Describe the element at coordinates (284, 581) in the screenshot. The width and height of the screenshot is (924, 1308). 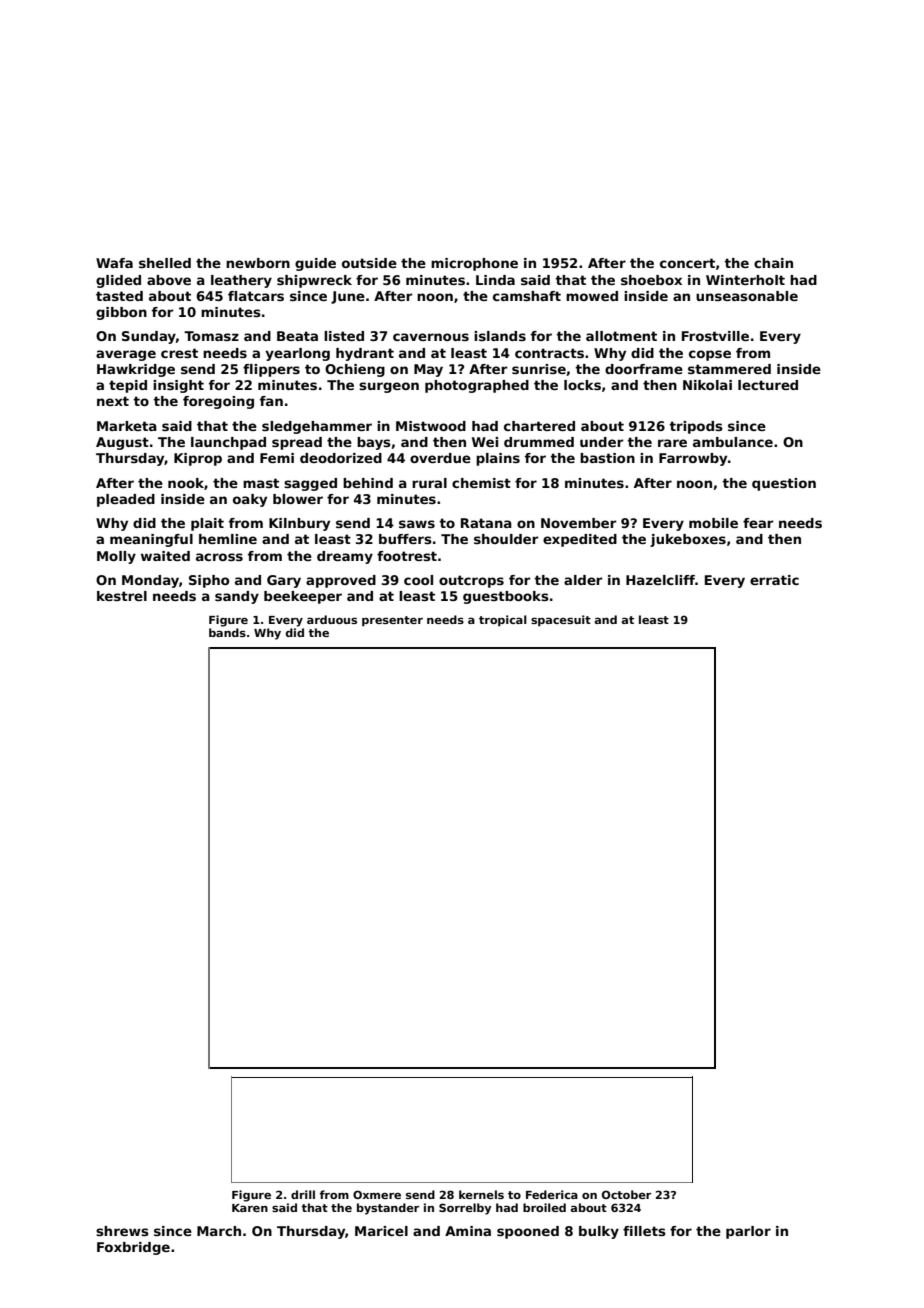
I see `Gary` at that location.
